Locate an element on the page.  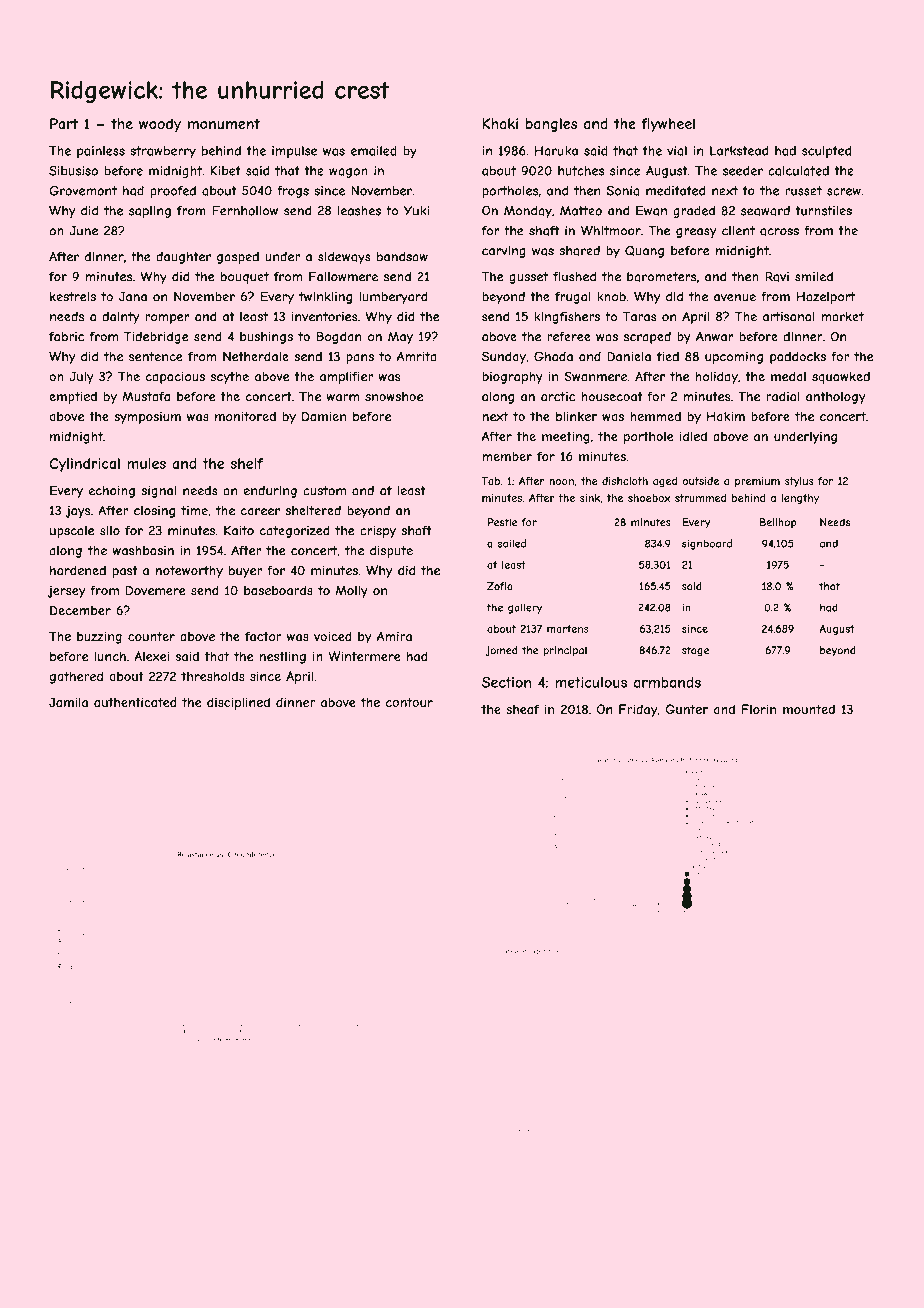
sculpted is located at coordinates (826, 152).
